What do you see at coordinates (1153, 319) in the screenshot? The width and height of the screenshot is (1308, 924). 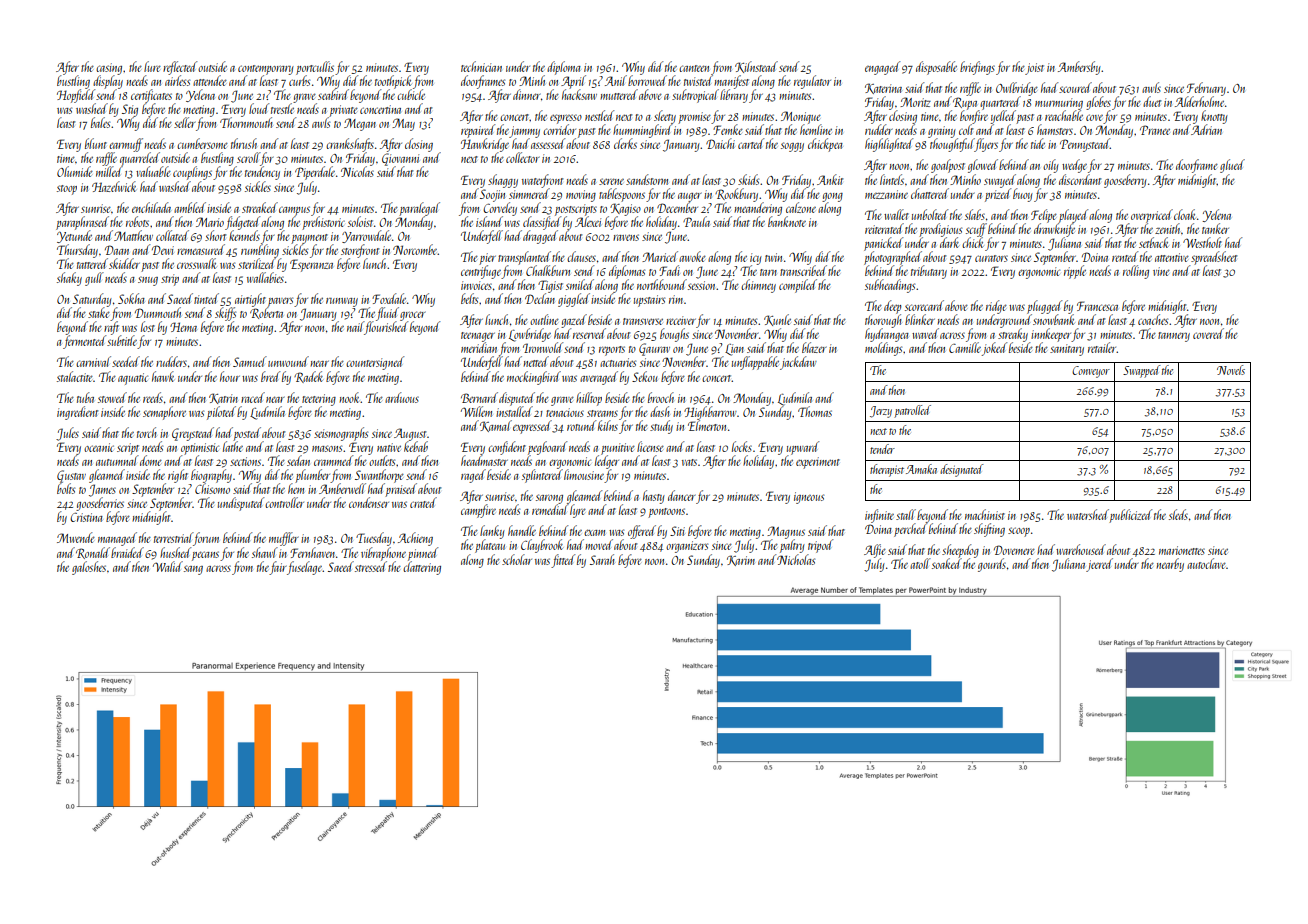 I see `coaches` at bounding box center [1153, 319].
